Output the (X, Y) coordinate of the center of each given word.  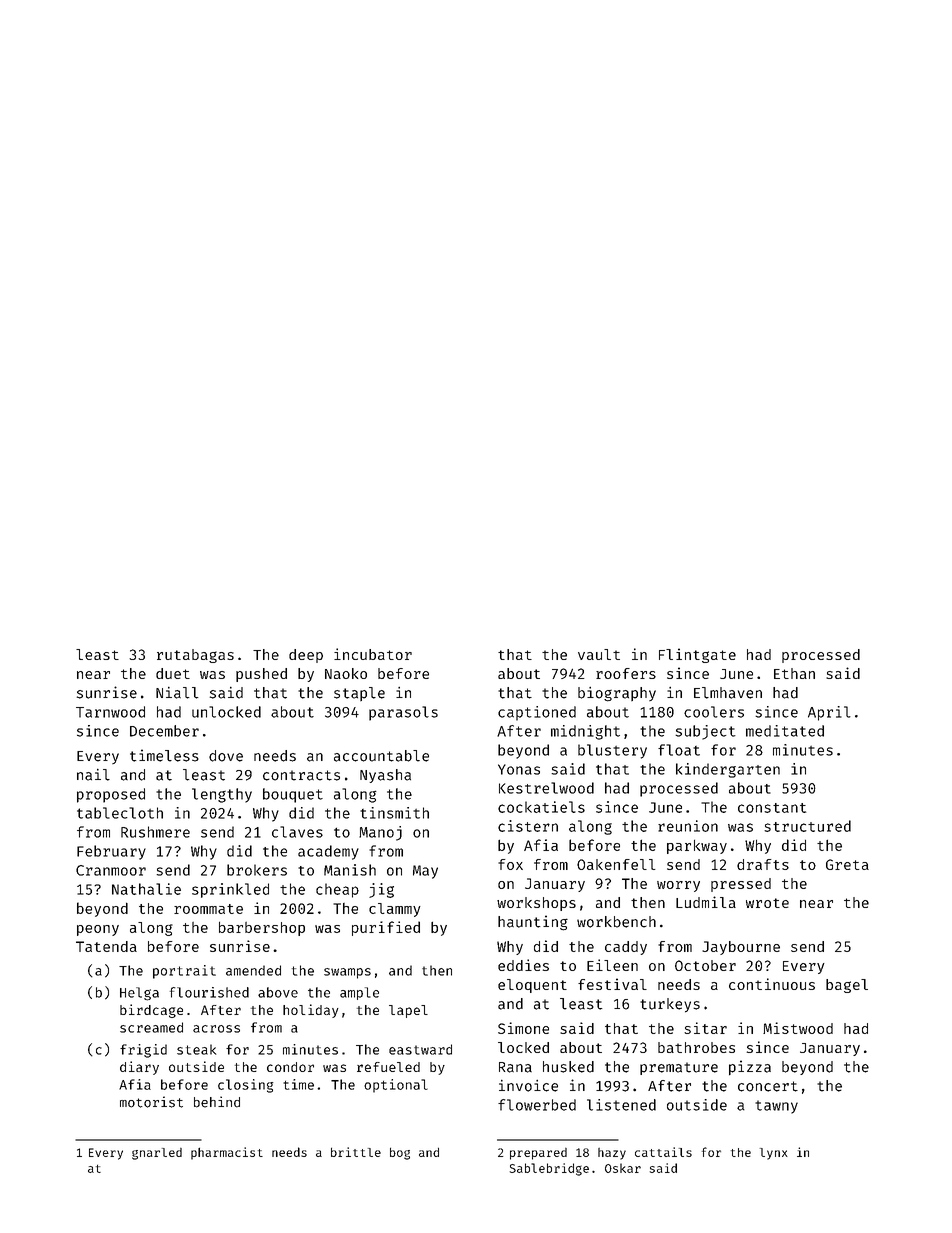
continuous (772, 984)
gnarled (157, 1154)
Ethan (794, 673)
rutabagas (195, 656)
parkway (697, 847)
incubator (373, 654)
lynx (774, 1154)
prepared (538, 1154)
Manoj (380, 833)
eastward (420, 1049)
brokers (257, 870)
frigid (143, 1051)
